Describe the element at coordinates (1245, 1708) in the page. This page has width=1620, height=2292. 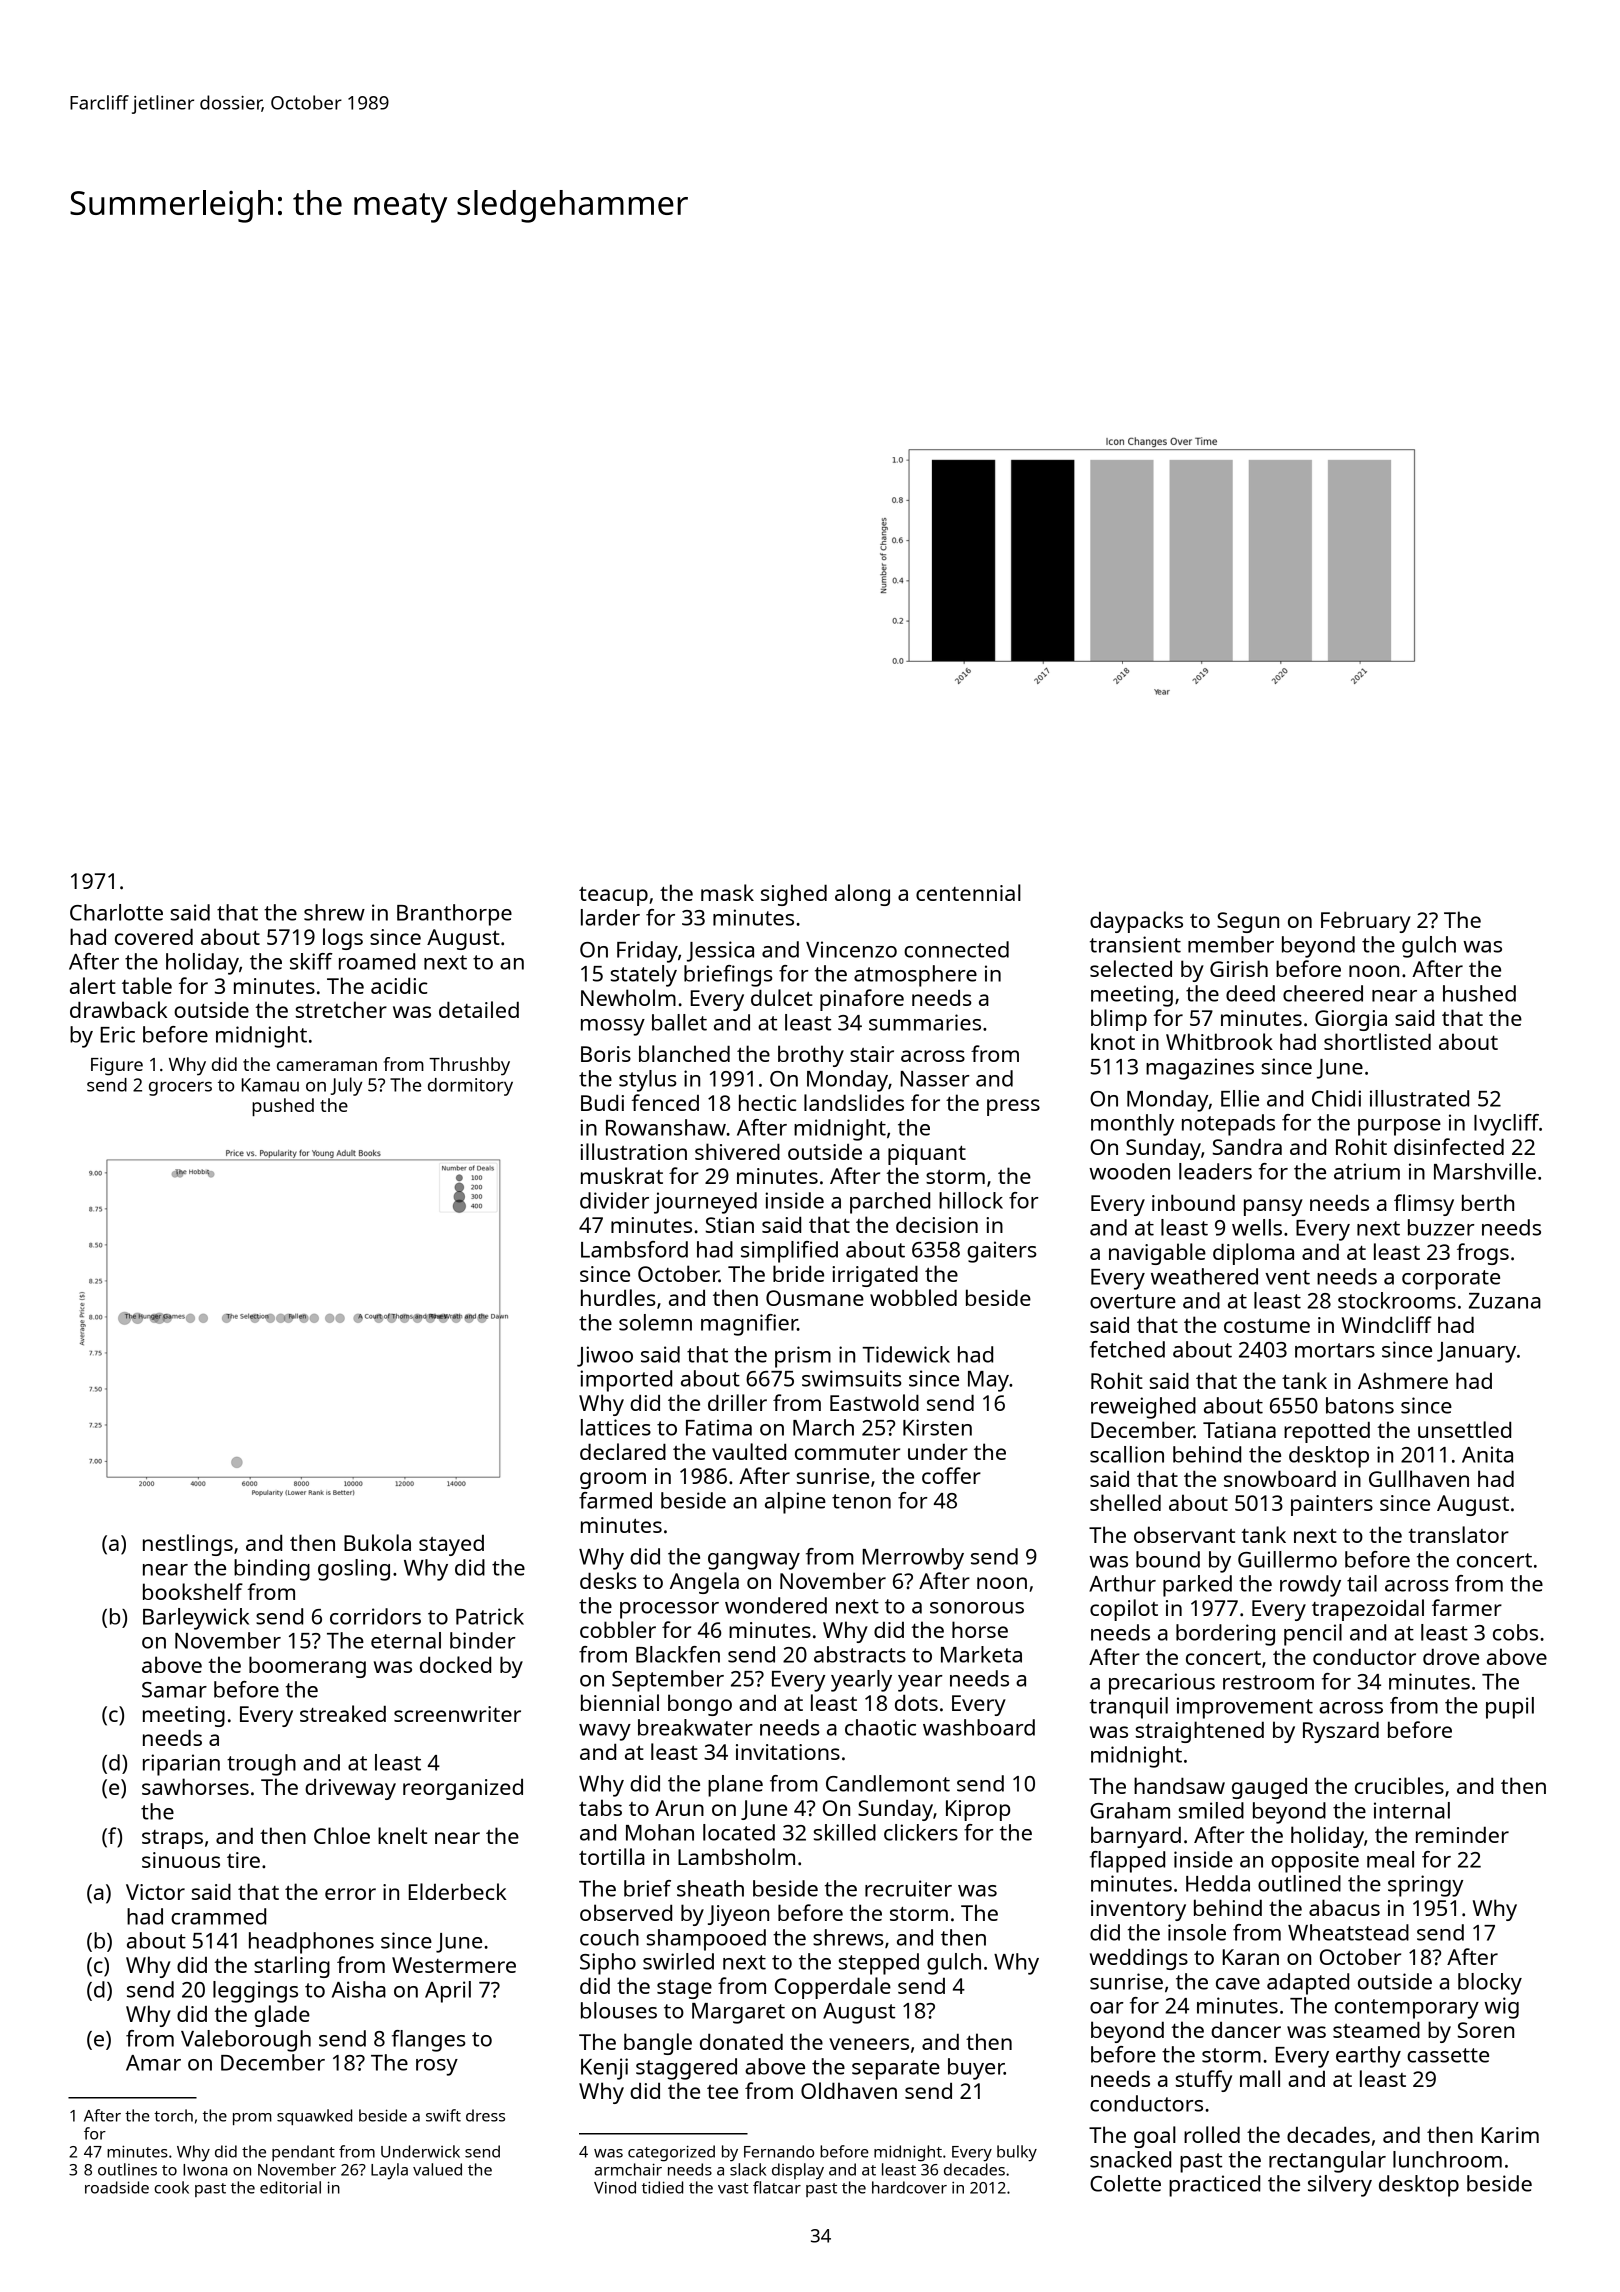
I see `improvement` at that location.
